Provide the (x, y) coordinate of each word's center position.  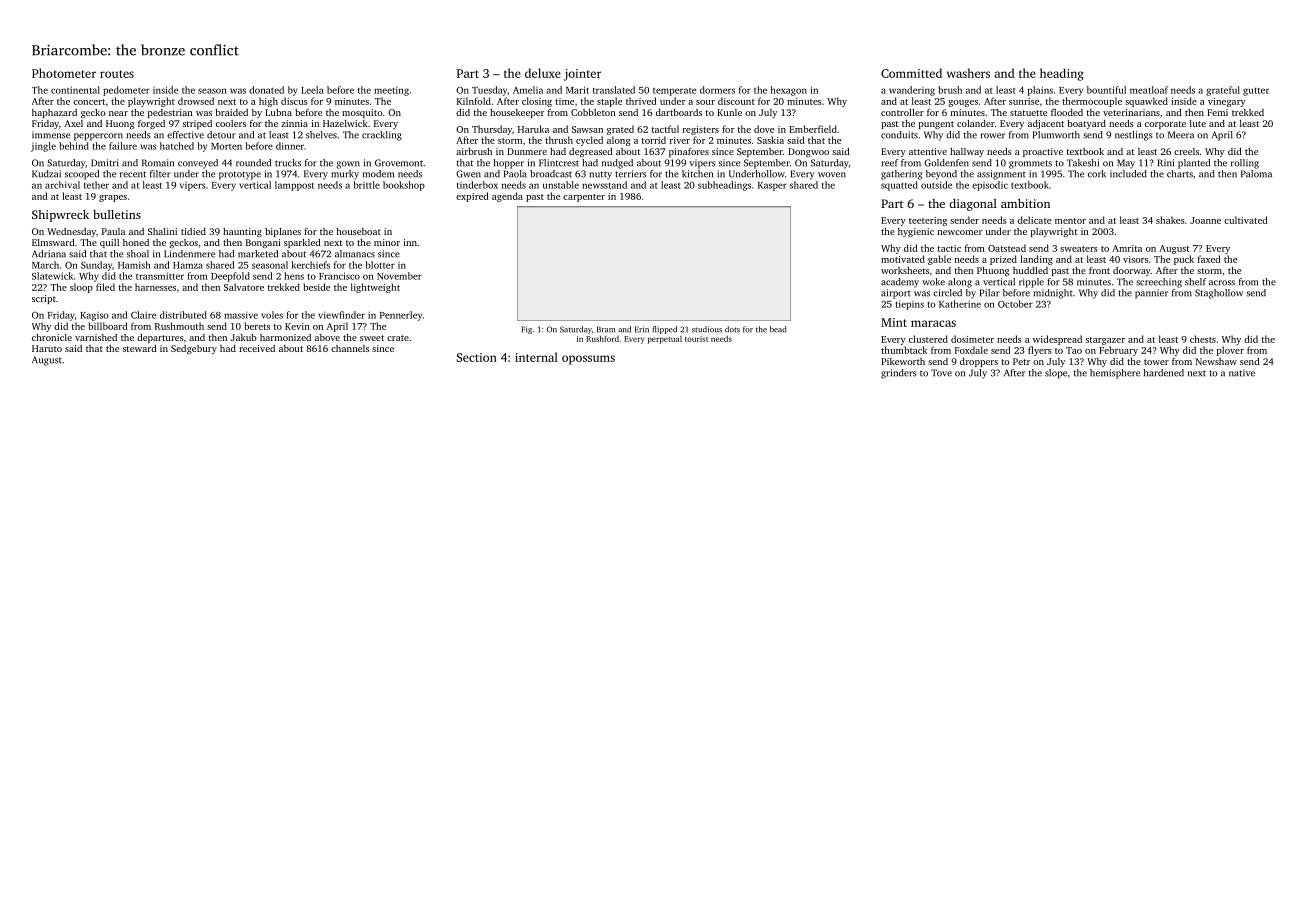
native (1242, 373)
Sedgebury (194, 349)
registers (701, 130)
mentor (1070, 221)
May (1126, 164)
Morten (226, 146)
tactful (665, 129)
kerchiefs (310, 265)
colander (976, 123)
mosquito (362, 113)
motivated (903, 259)
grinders (898, 374)
